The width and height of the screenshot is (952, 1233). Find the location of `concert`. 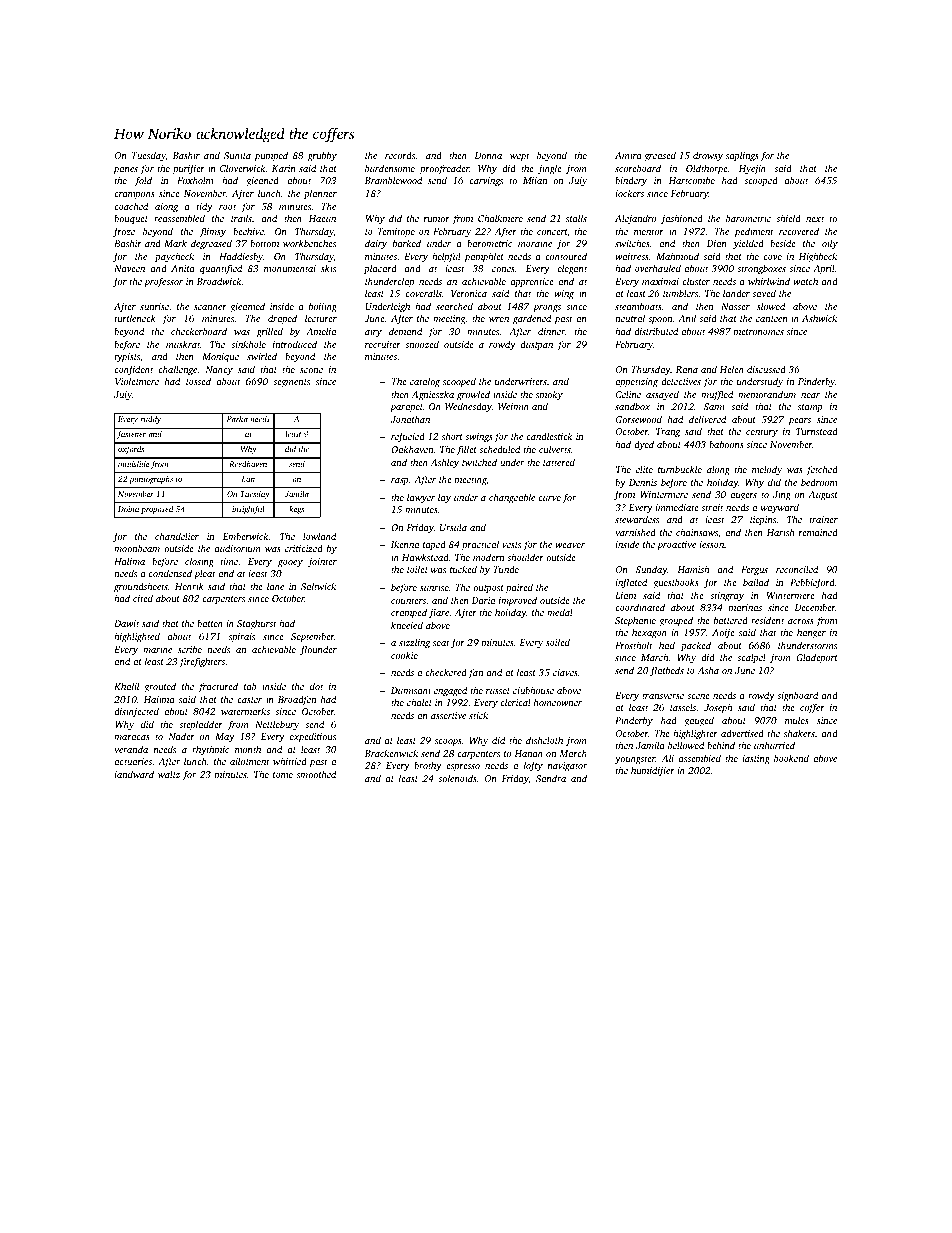

concert is located at coordinates (552, 233).
